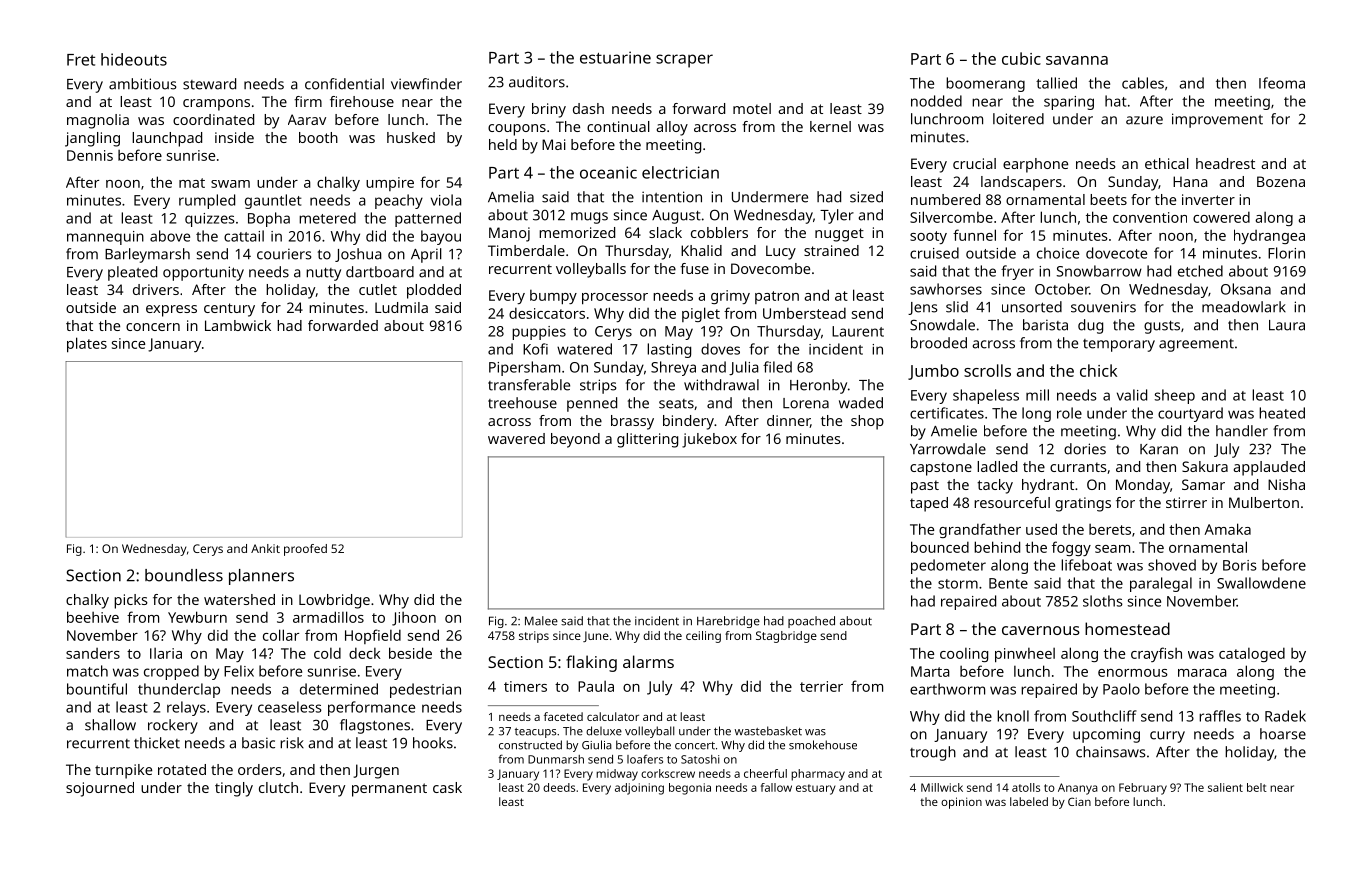 The height and width of the screenshot is (887, 1372). I want to click on capstone, so click(941, 469).
